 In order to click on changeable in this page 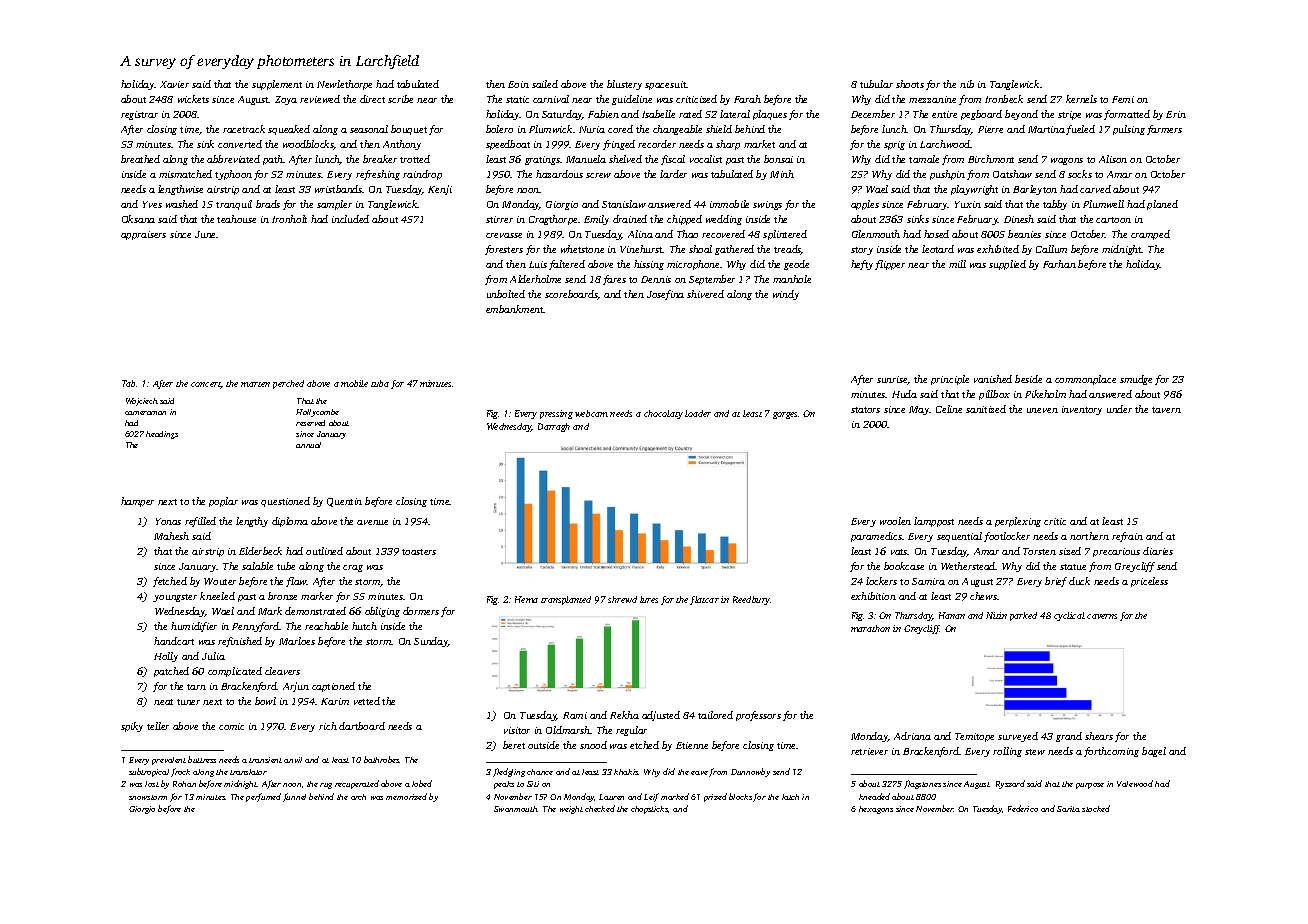, I will do `click(677, 130)`.
